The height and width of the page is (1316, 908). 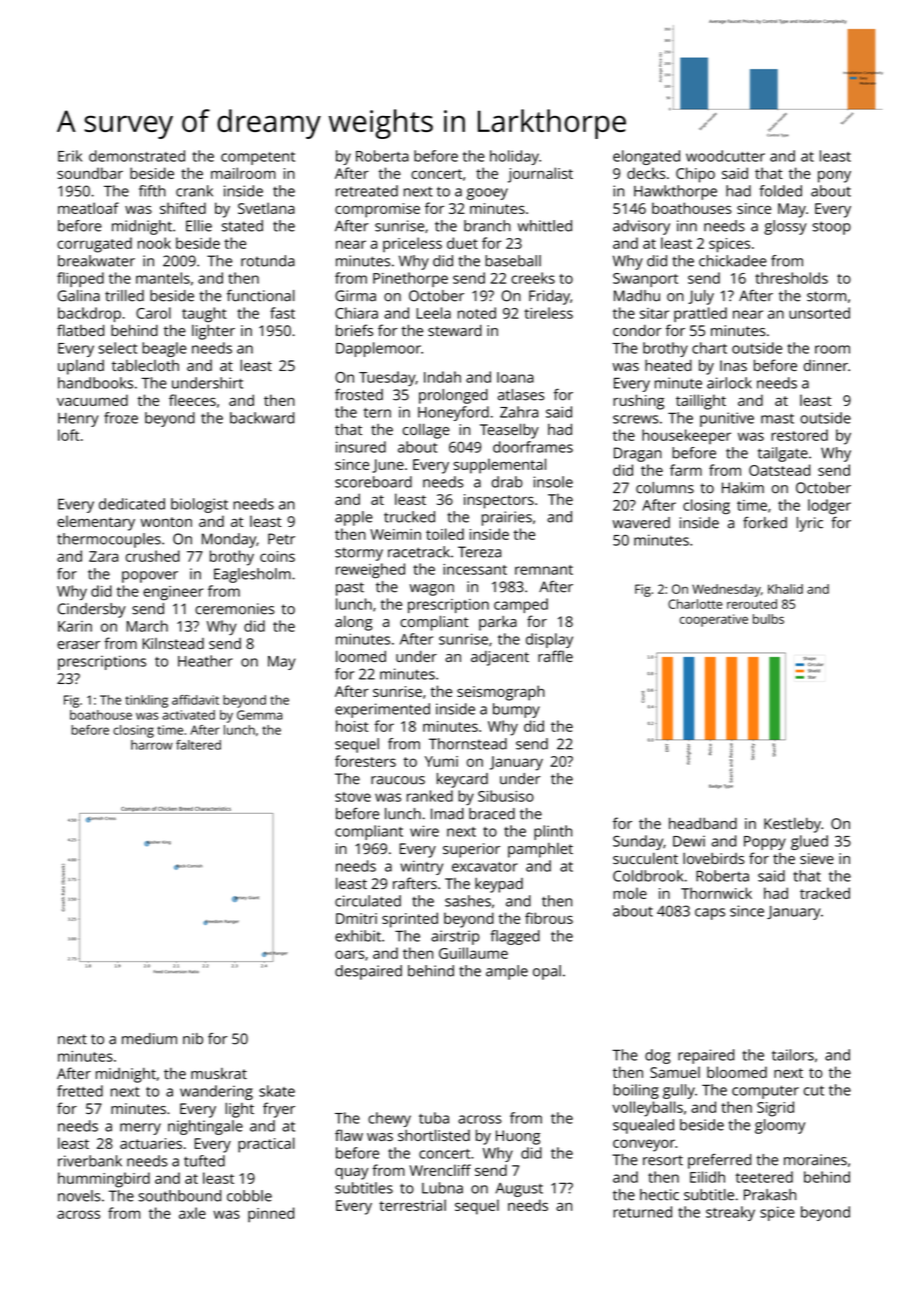 I want to click on medium, so click(x=149, y=1039).
